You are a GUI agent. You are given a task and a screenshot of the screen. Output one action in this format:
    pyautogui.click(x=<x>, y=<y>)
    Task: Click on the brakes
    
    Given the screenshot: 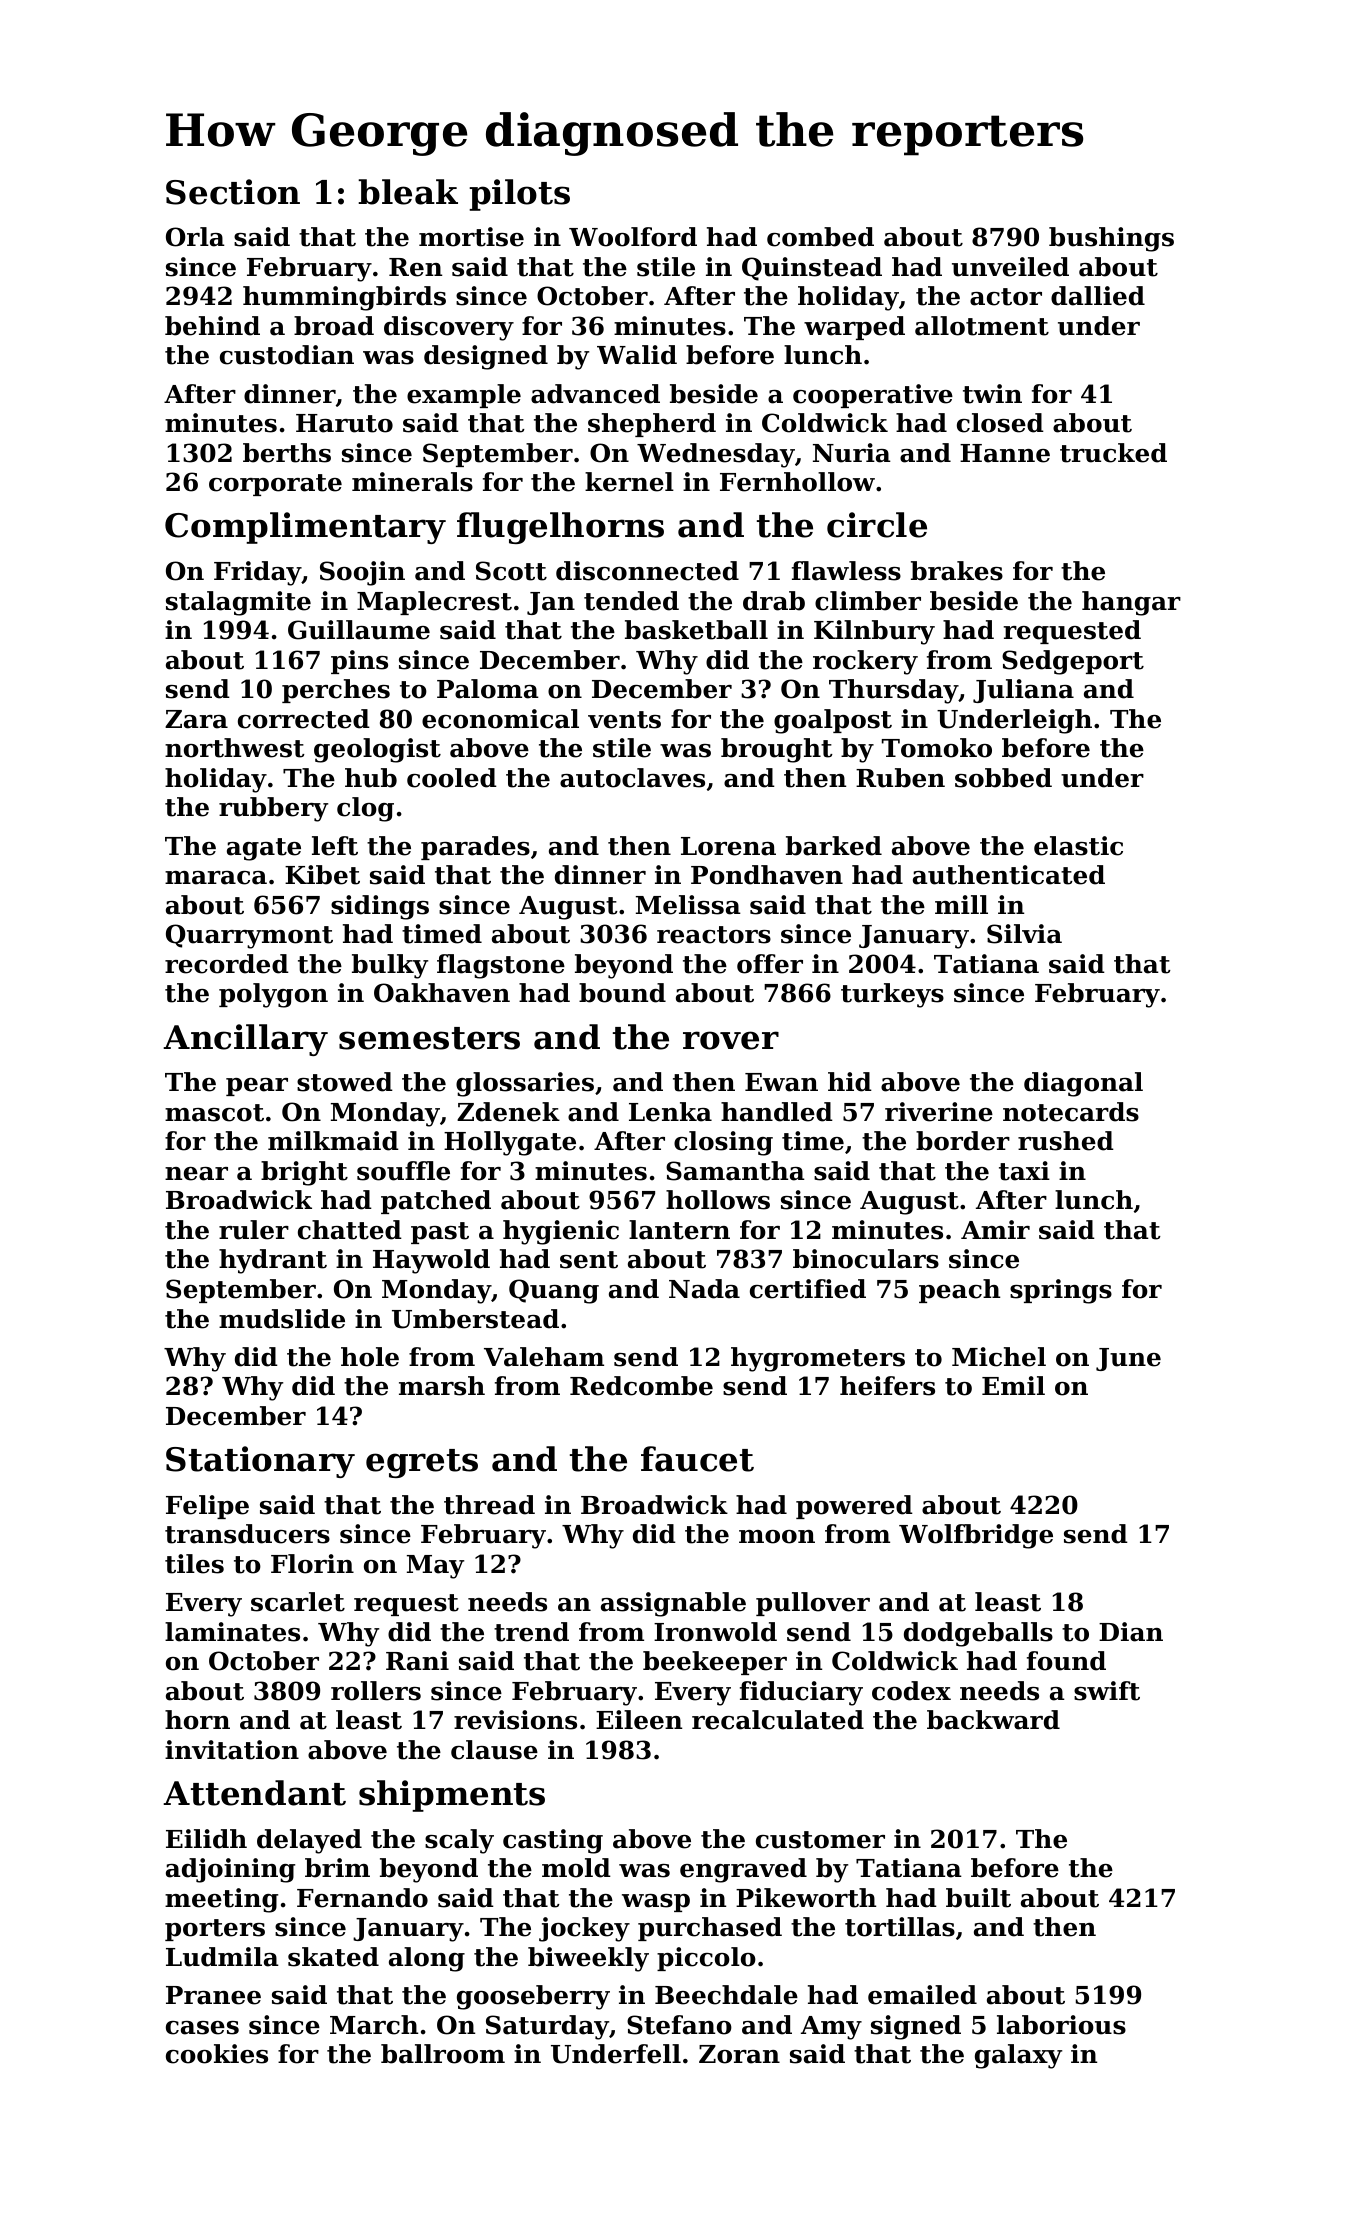 What is the action you would take?
    pyautogui.click(x=957, y=571)
